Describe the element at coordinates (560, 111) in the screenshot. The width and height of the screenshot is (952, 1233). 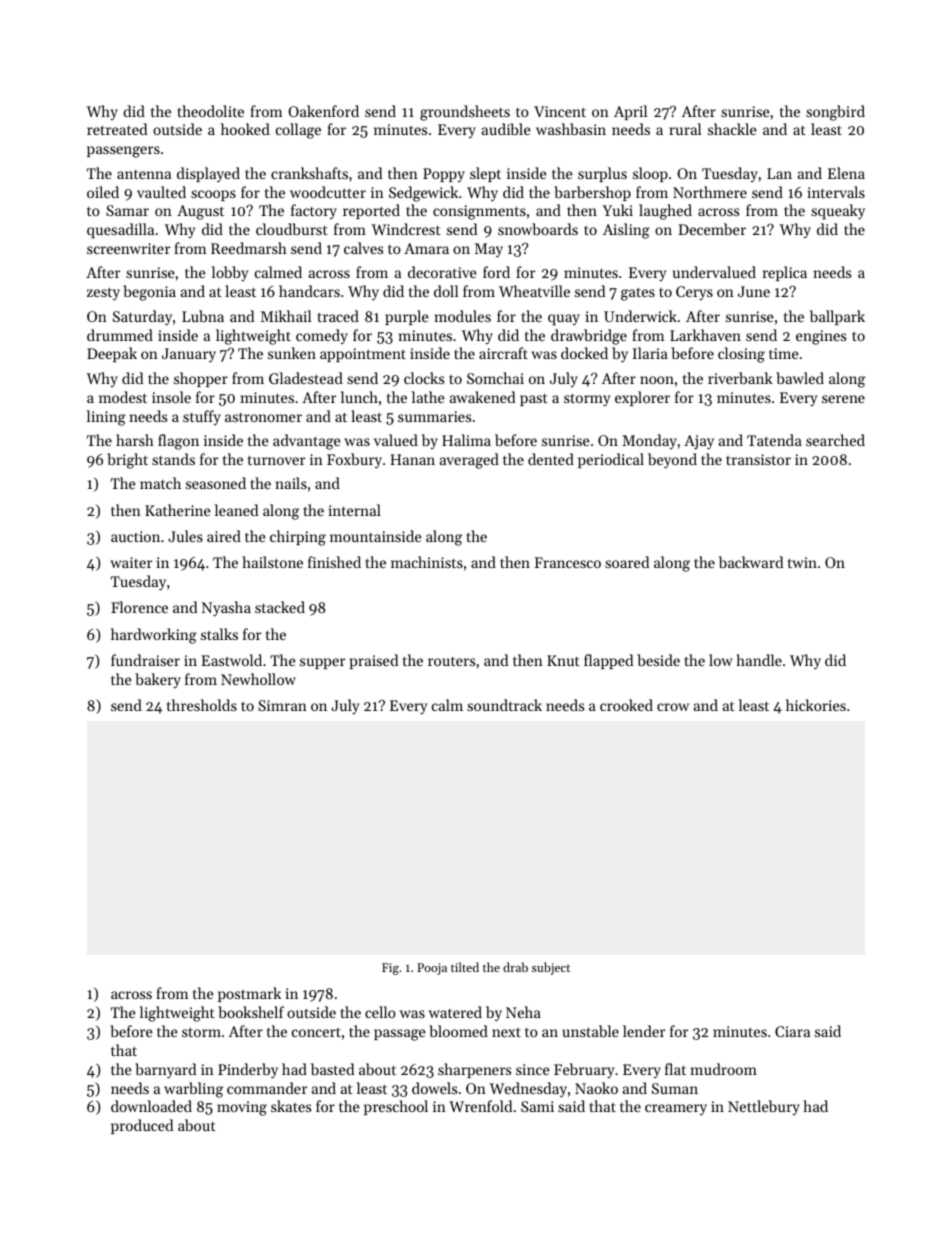
I see `Vincent` at that location.
